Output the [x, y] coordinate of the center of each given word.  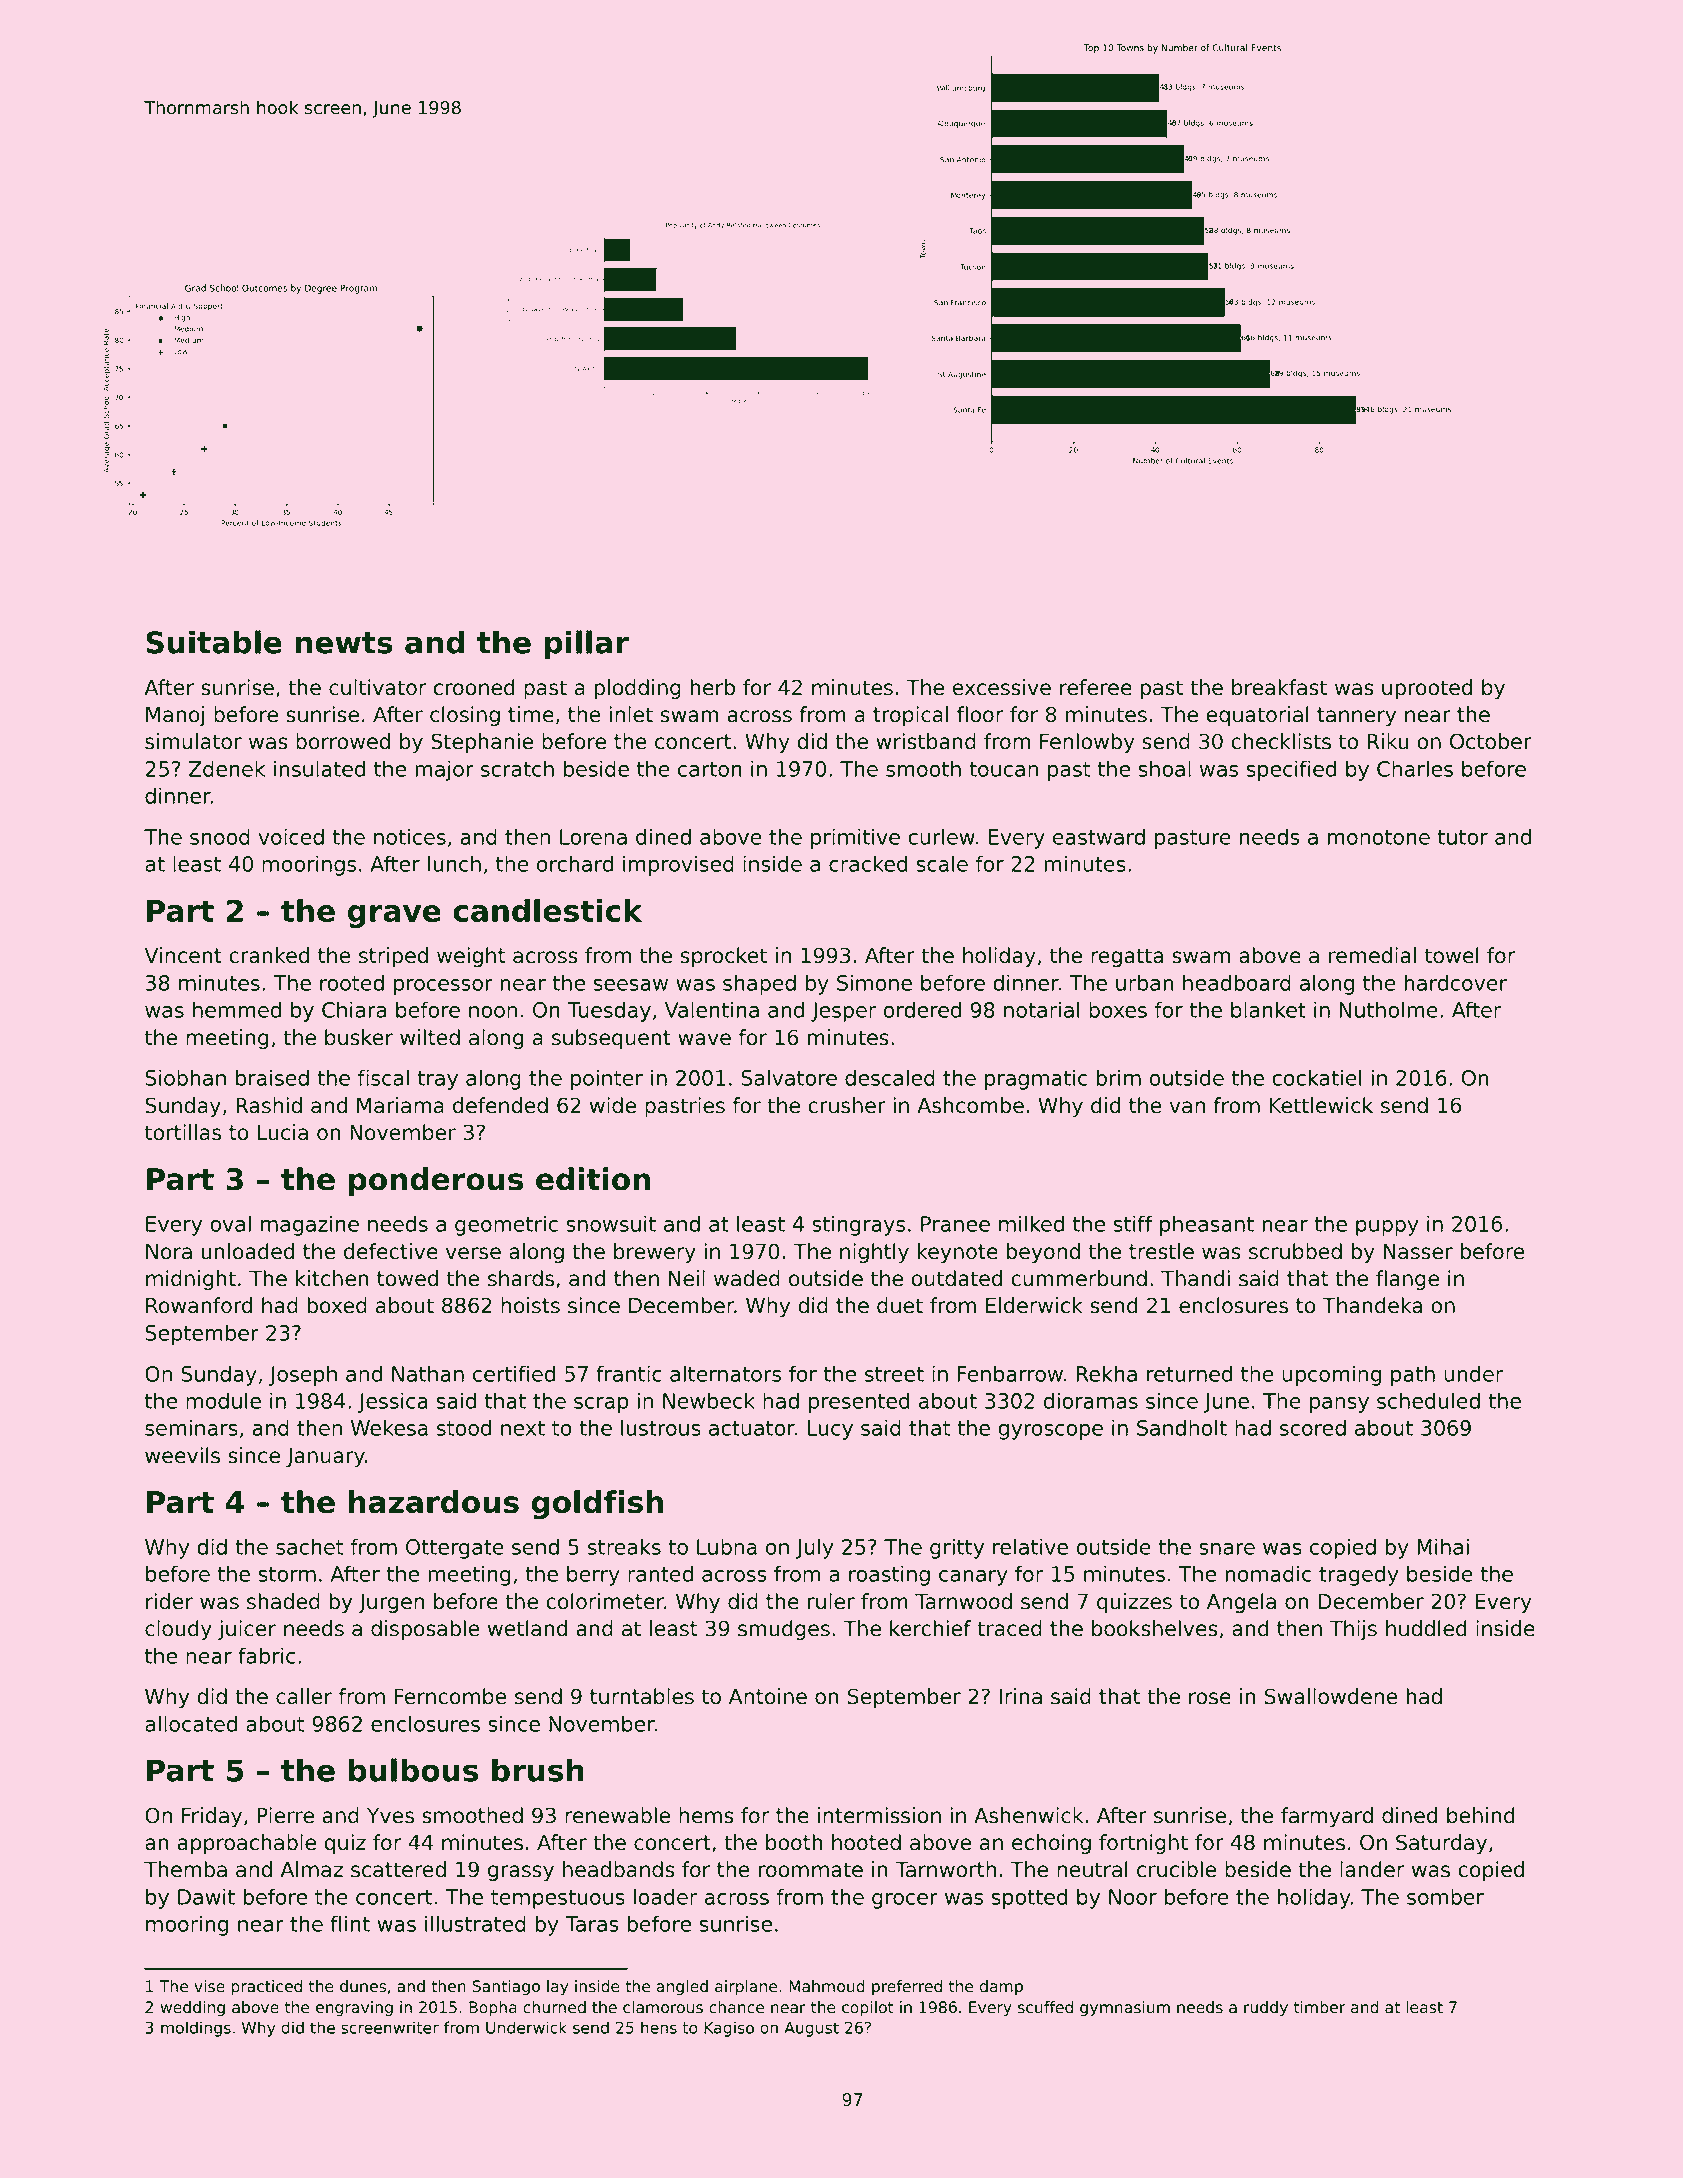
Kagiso [729, 2029]
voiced [291, 836]
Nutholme [1389, 1009]
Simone [874, 982]
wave [704, 1039]
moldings [196, 2029]
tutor [1463, 837]
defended [500, 1105]
